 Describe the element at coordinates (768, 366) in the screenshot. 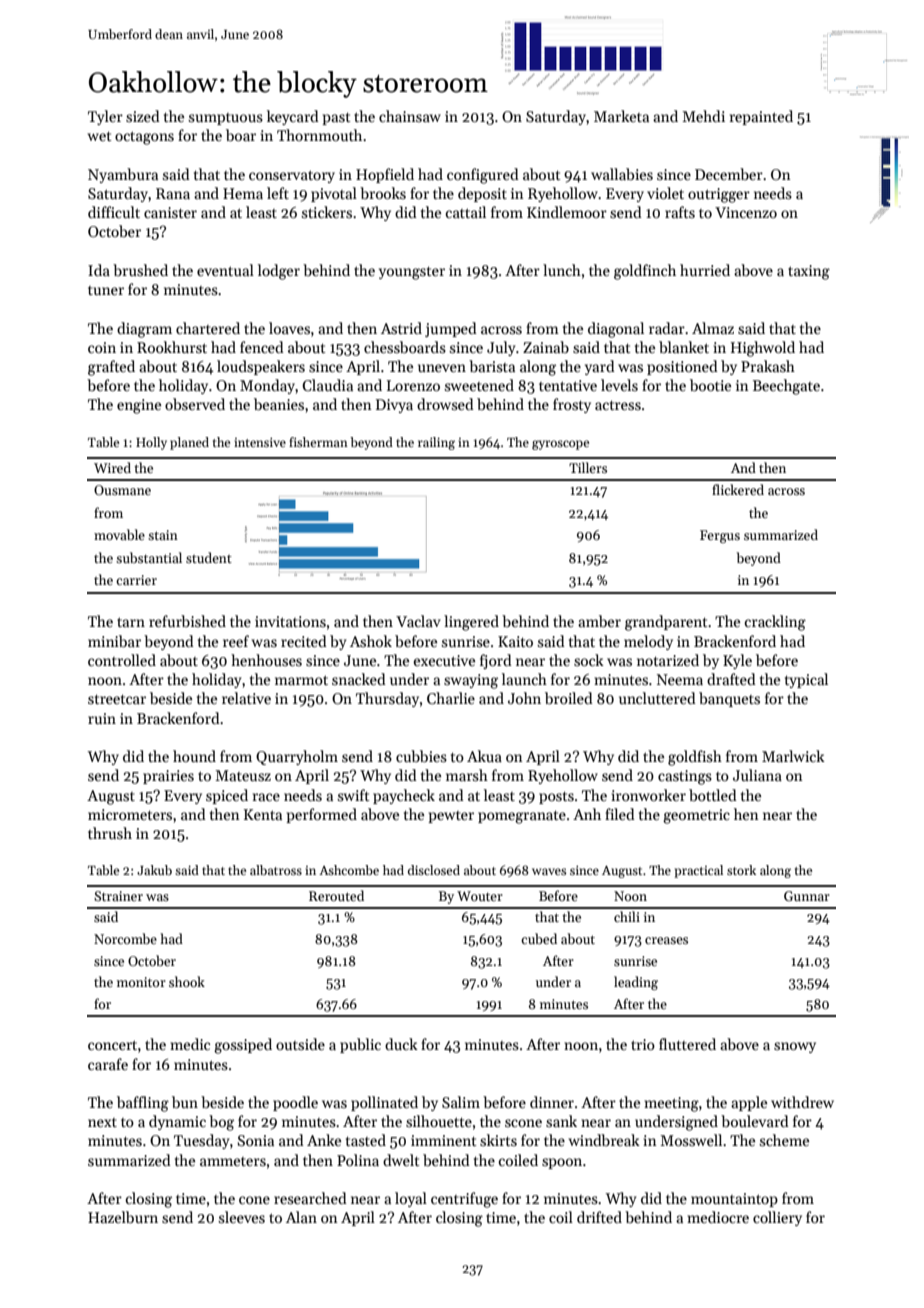

I see `Prakash` at that location.
